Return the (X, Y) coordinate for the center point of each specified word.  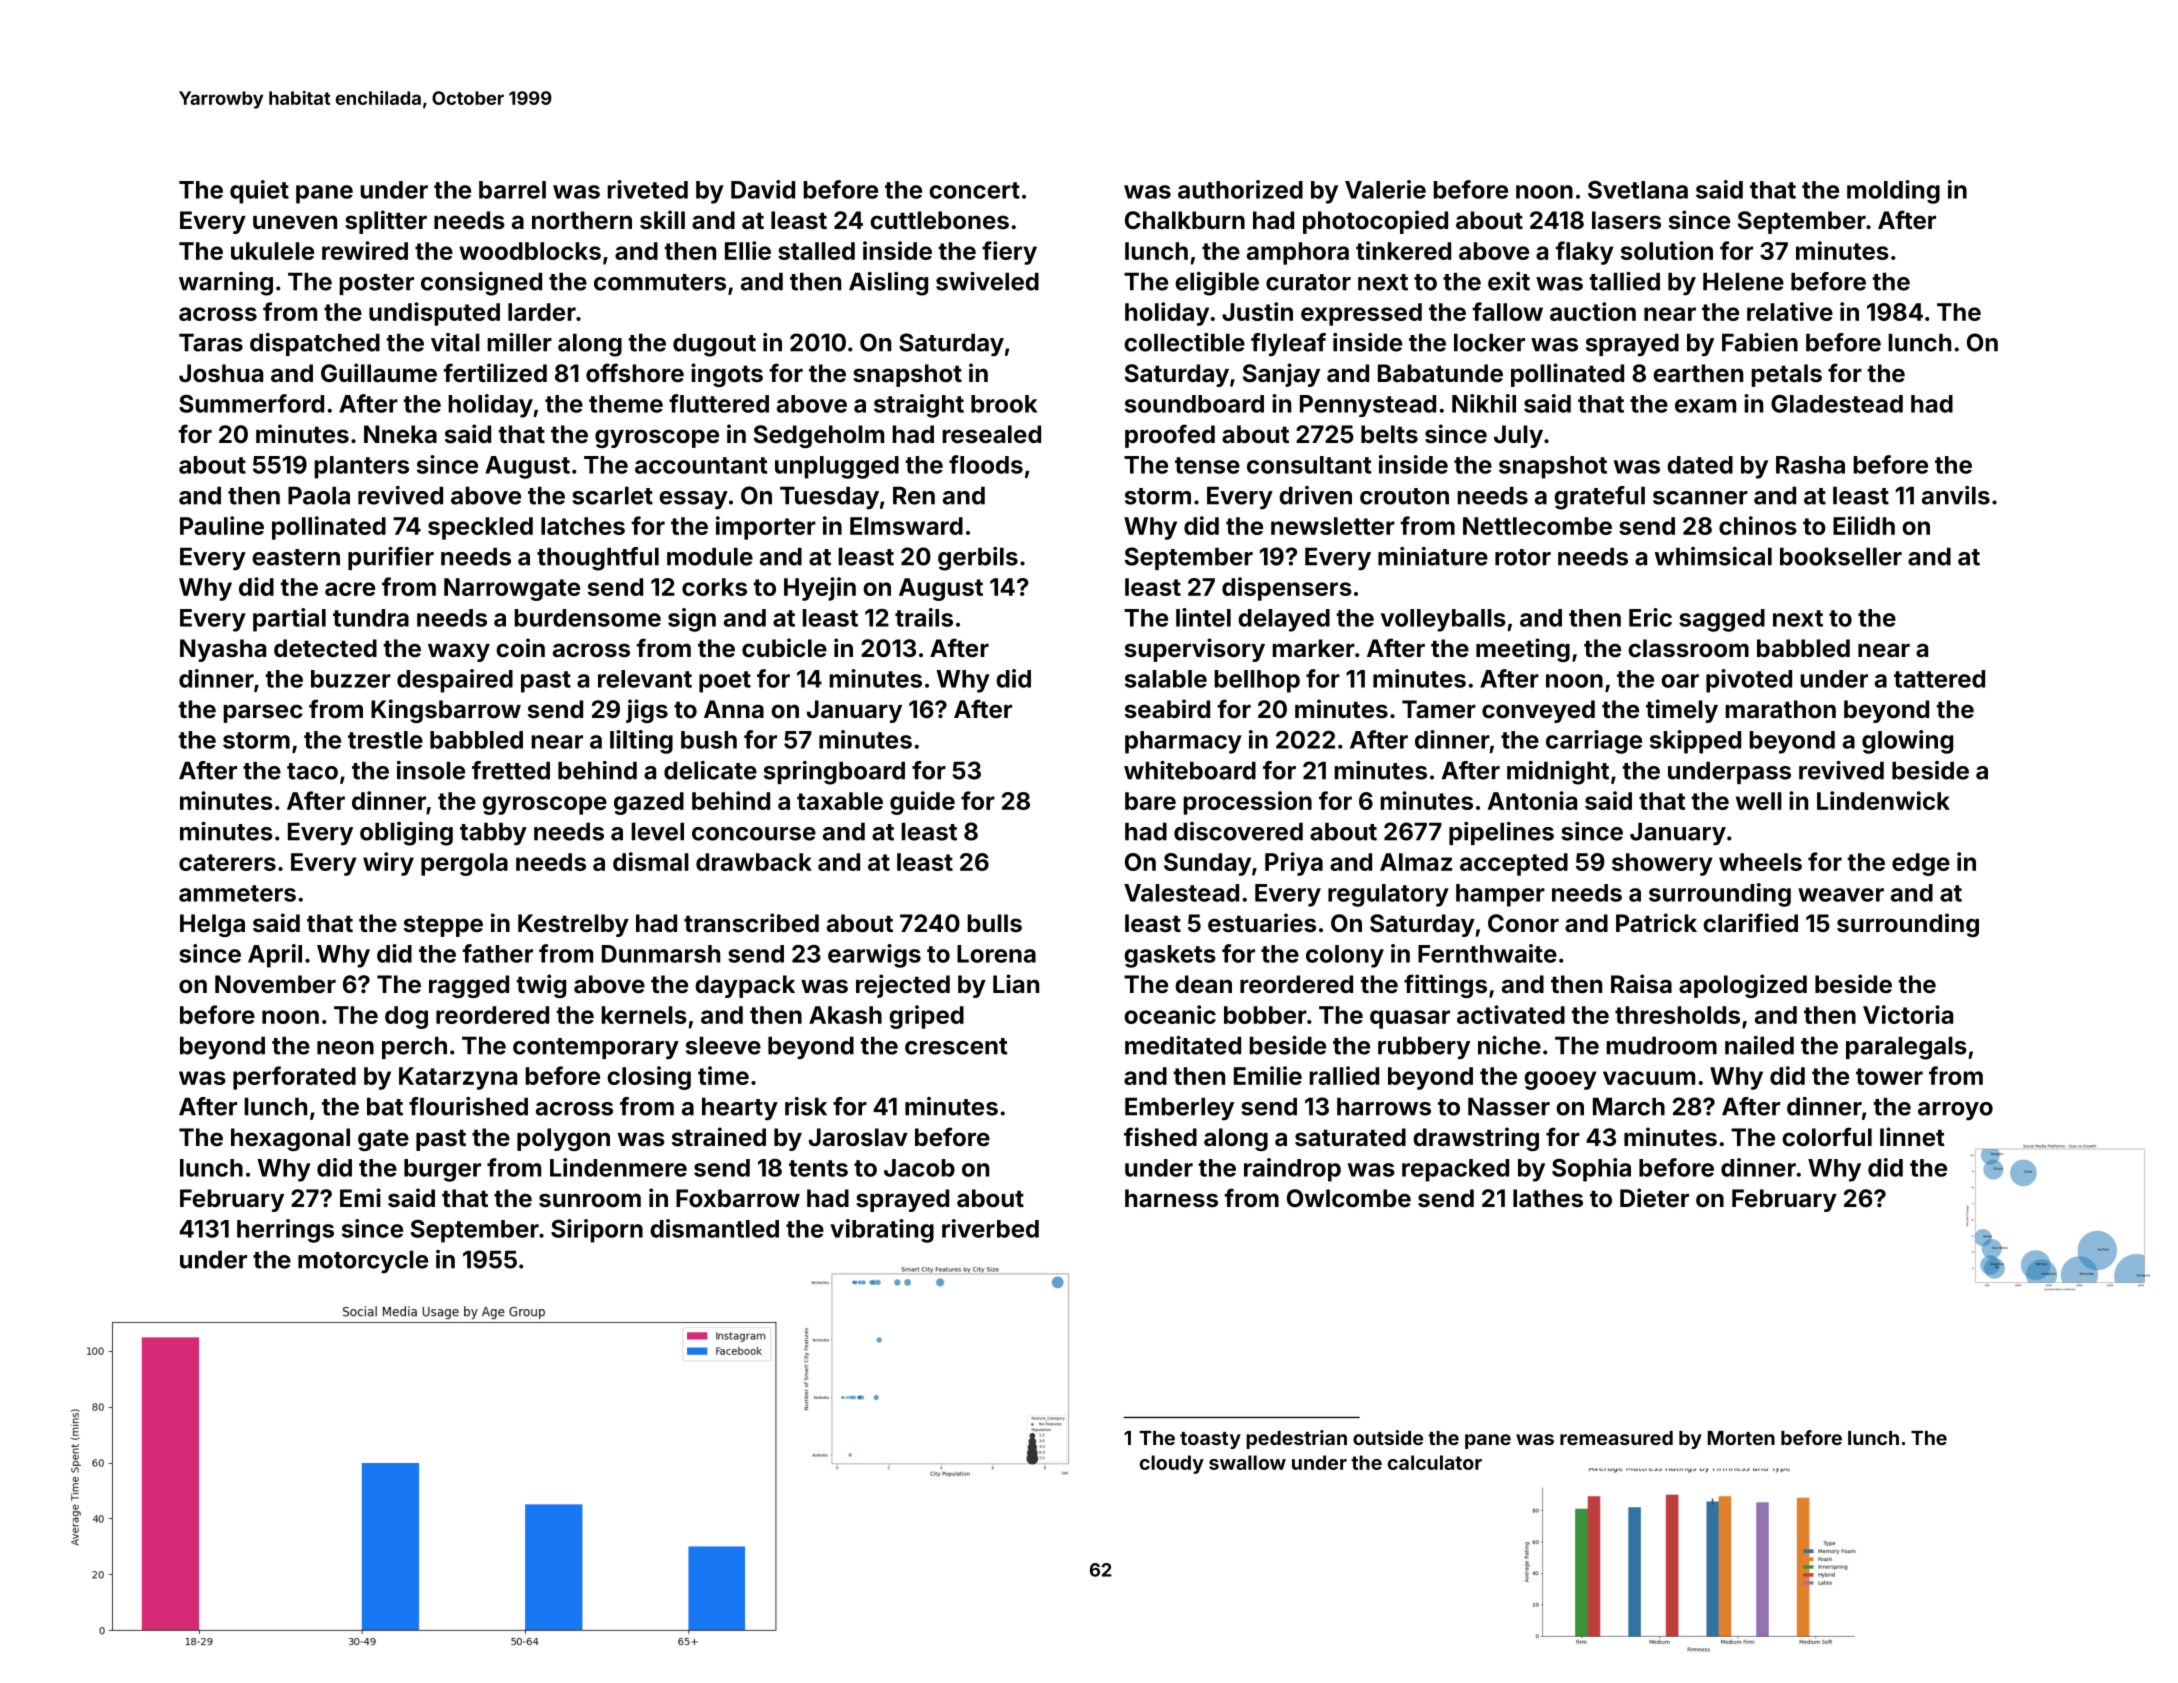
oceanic (1170, 1014)
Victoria (1908, 1014)
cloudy (1172, 1464)
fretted (511, 770)
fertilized (495, 372)
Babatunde (1440, 373)
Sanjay (1281, 375)
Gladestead (1837, 404)
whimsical (1713, 556)
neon (345, 1048)
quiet (259, 192)
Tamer (1439, 709)
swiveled (987, 281)
